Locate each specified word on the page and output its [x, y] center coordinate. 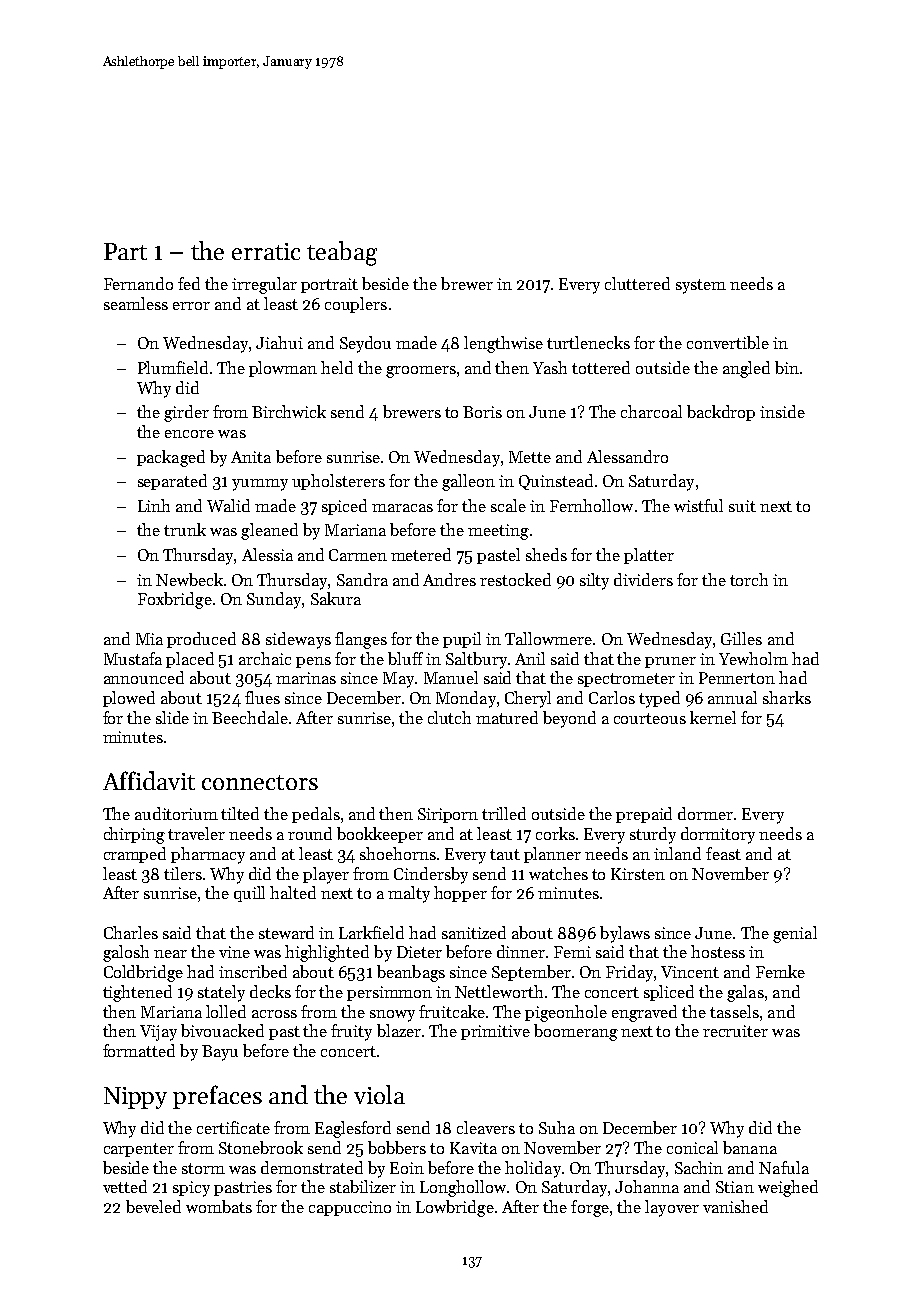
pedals [316, 815]
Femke [780, 971]
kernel [713, 717]
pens [313, 662]
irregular [264, 285]
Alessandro [627, 456]
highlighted [327, 953]
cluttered [637, 283]
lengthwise [503, 344]
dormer [705, 813]
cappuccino [350, 1208]
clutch [449, 717]
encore [189, 434]
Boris [482, 412]
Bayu [220, 1053]
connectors [260, 782]
